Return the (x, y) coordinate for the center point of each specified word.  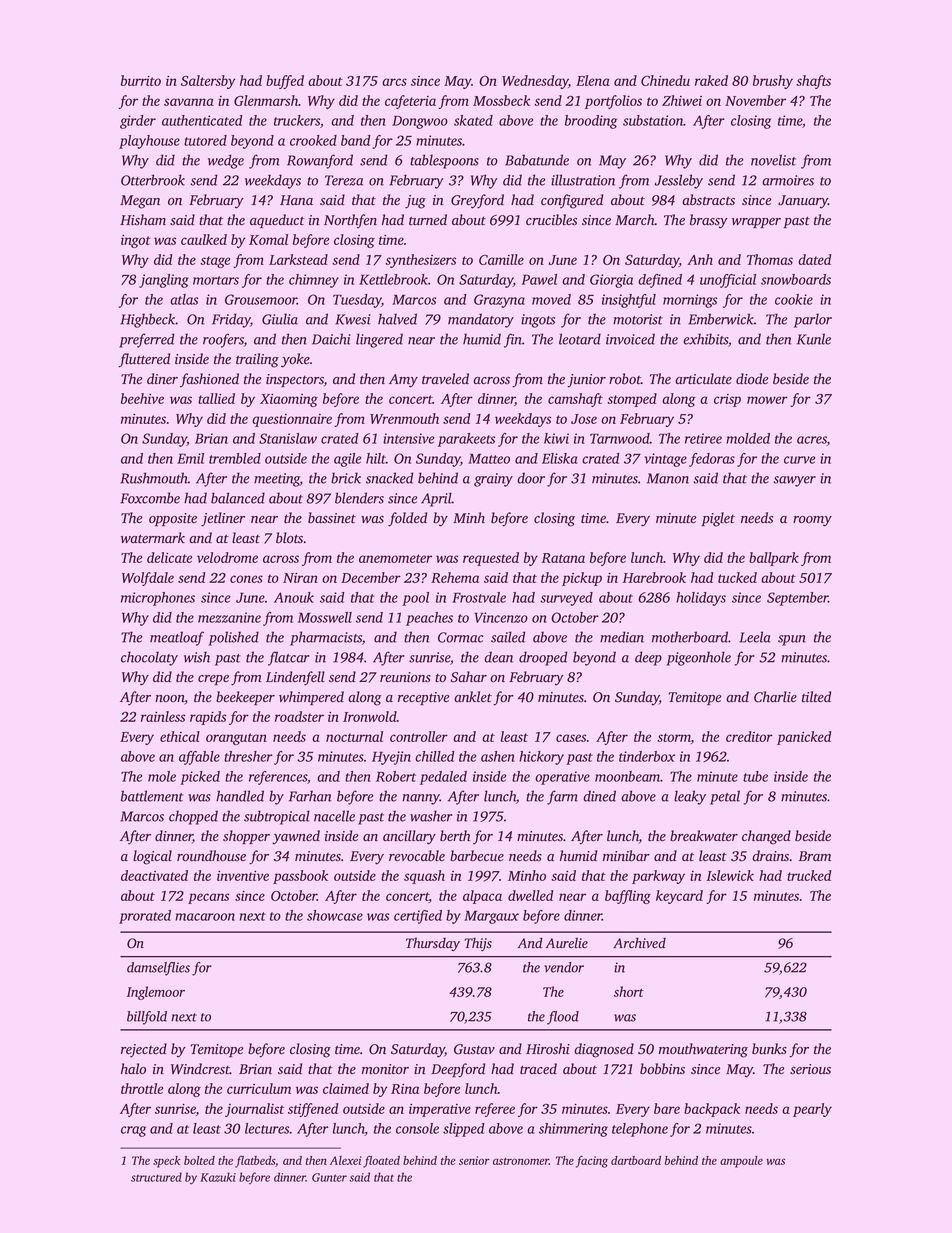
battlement (152, 796)
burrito (141, 80)
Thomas (770, 259)
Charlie (775, 697)
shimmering (573, 1130)
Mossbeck (501, 100)
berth (455, 836)
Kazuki (218, 1177)
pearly (812, 1110)
